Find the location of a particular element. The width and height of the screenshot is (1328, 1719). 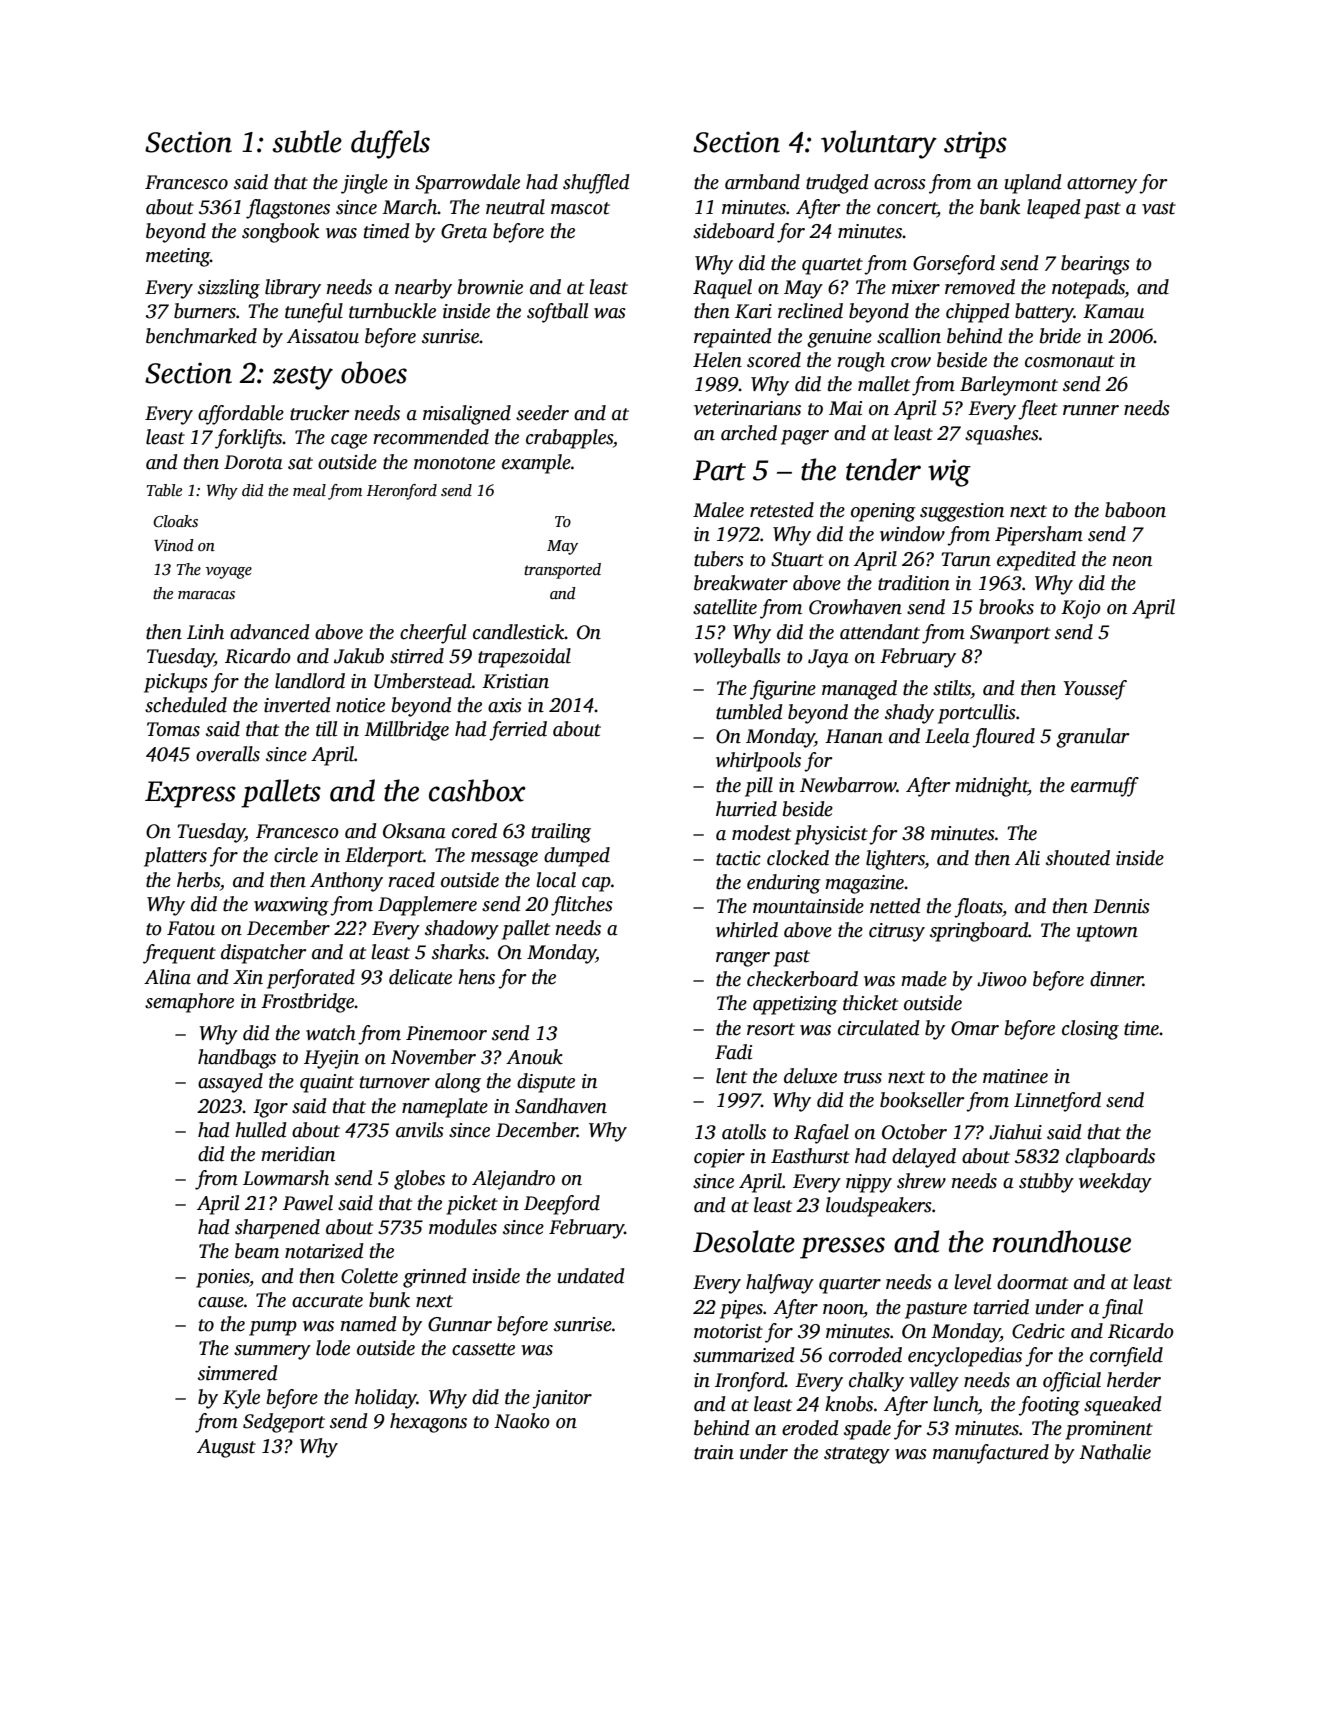

lent is located at coordinates (731, 1076).
